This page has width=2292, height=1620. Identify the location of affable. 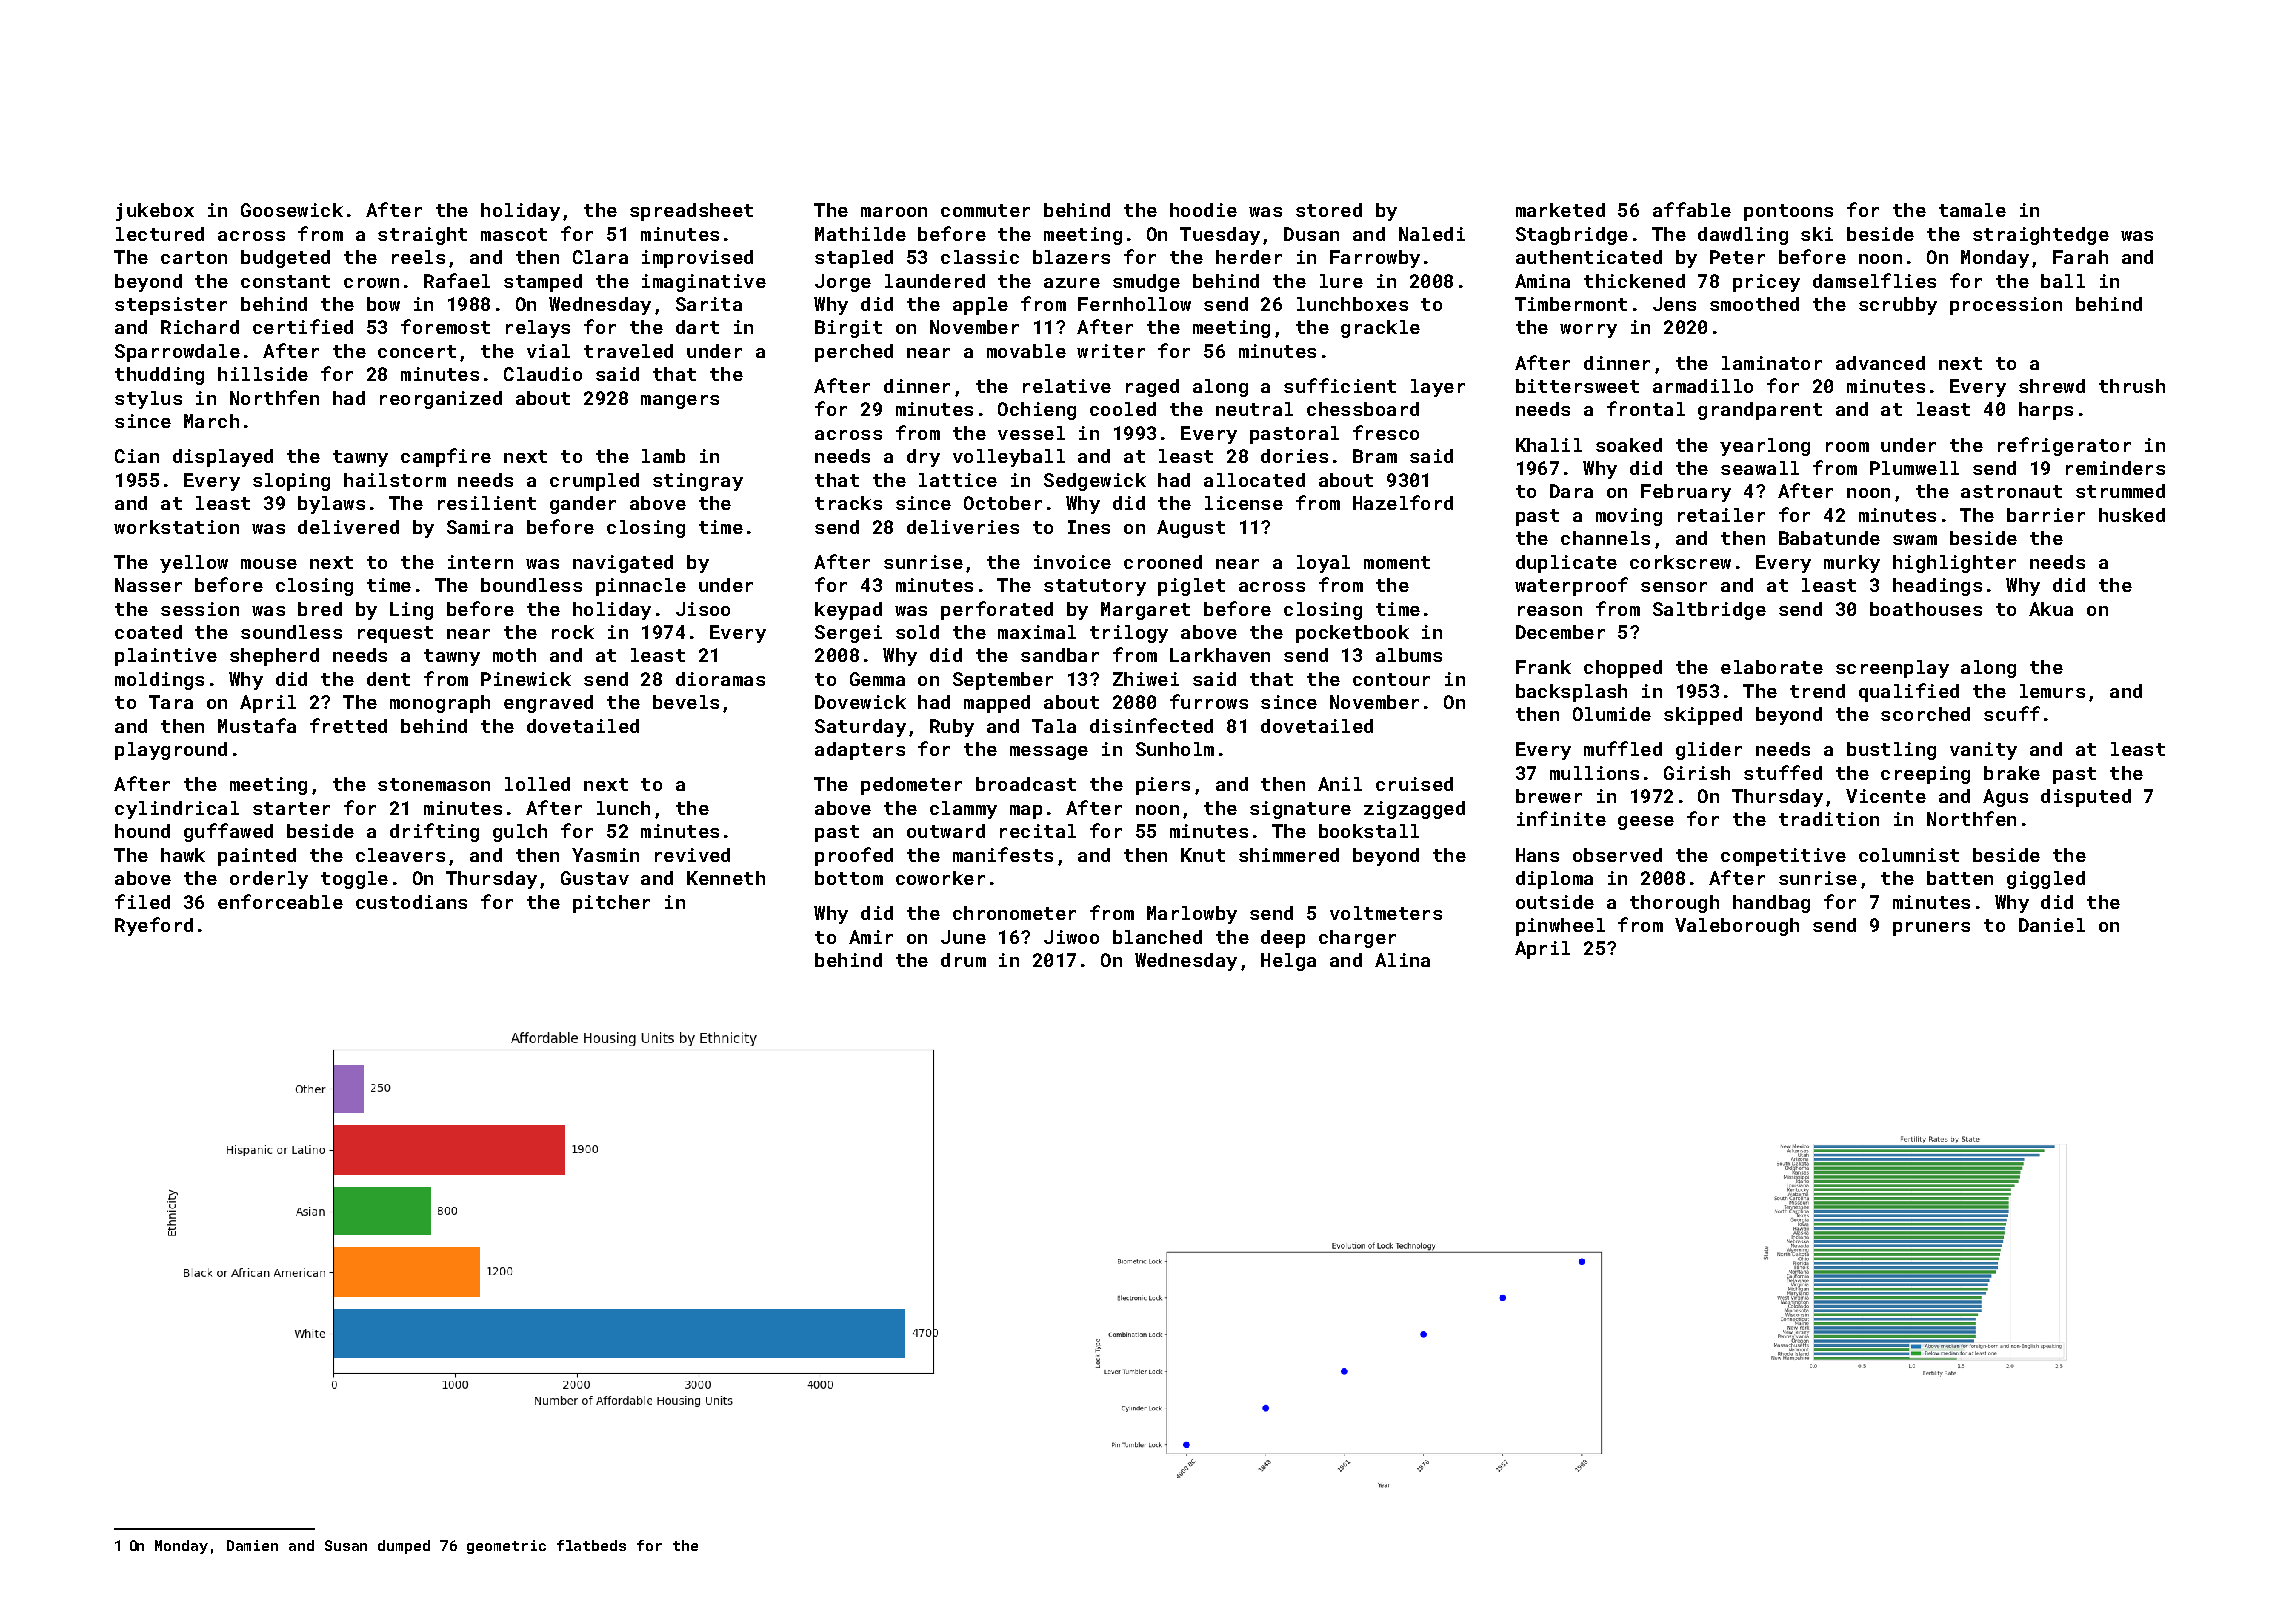
(1692, 209).
